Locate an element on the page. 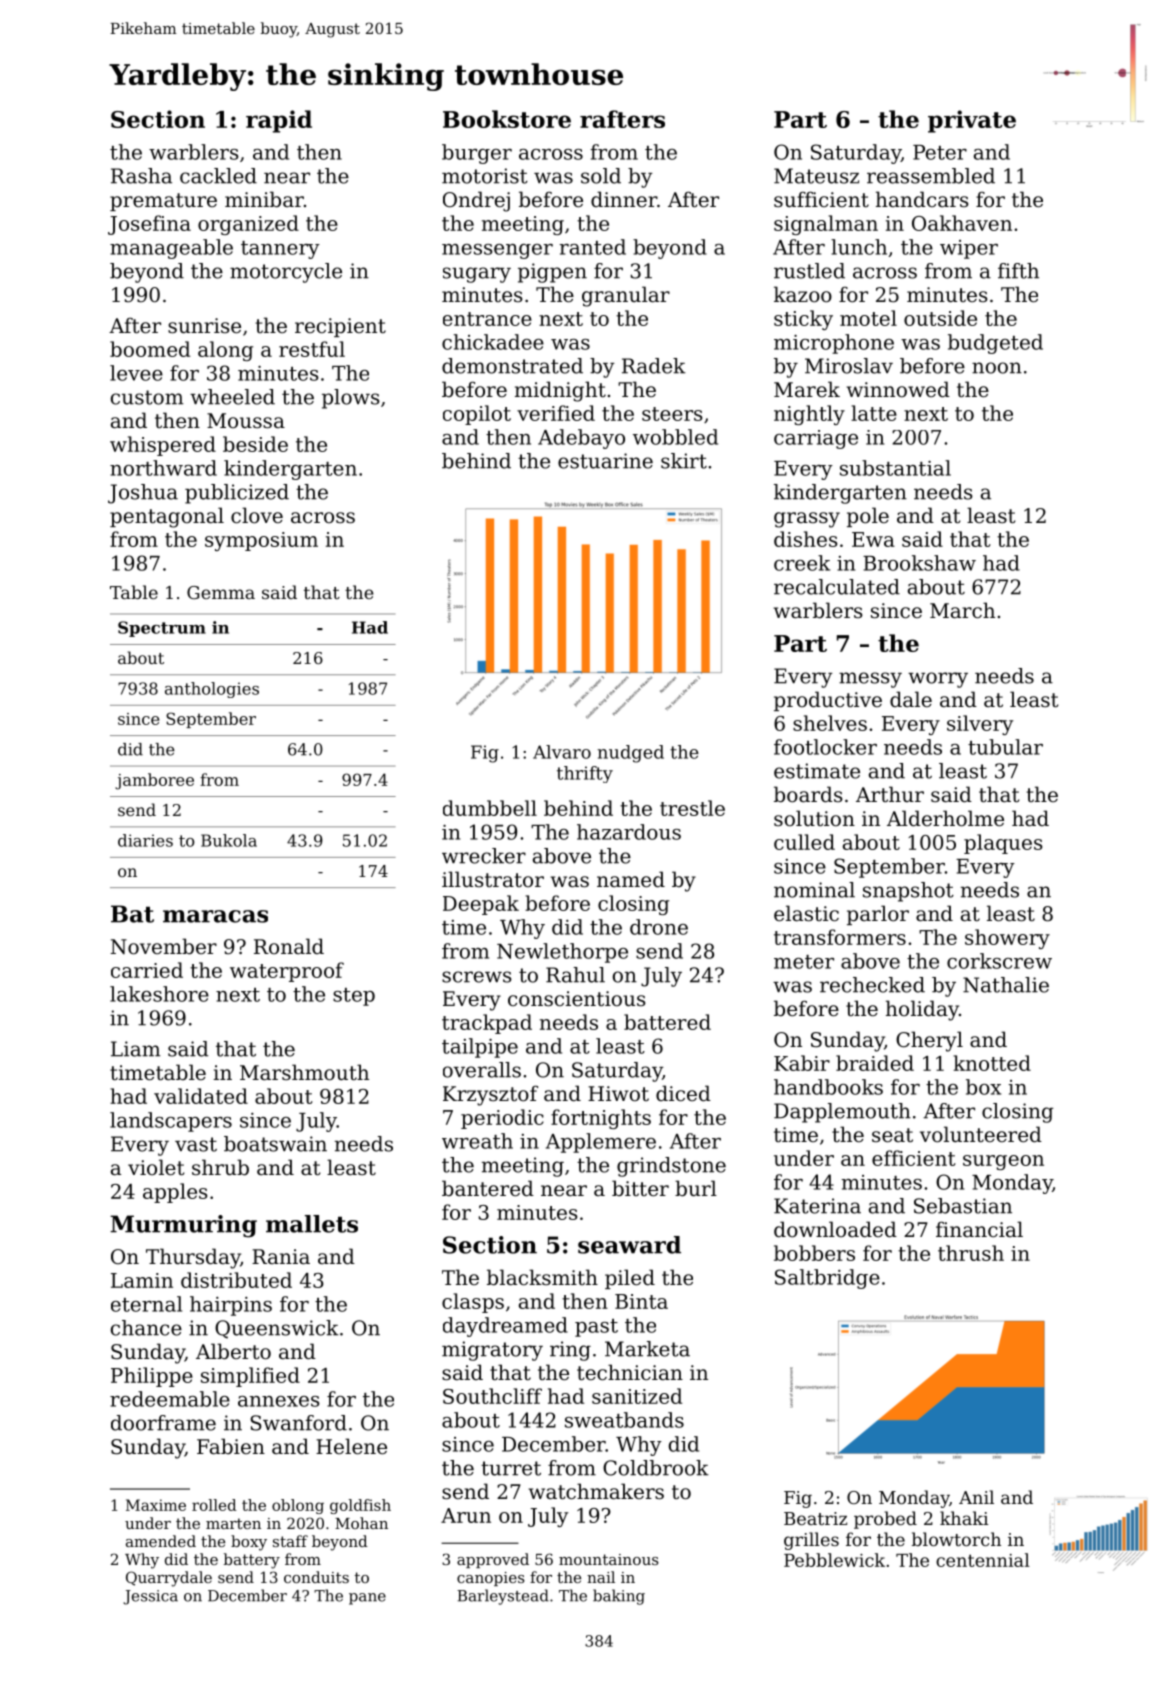 The width and height of the page is (1169, 1692). annexes is located at coordinates (279, 1401).
